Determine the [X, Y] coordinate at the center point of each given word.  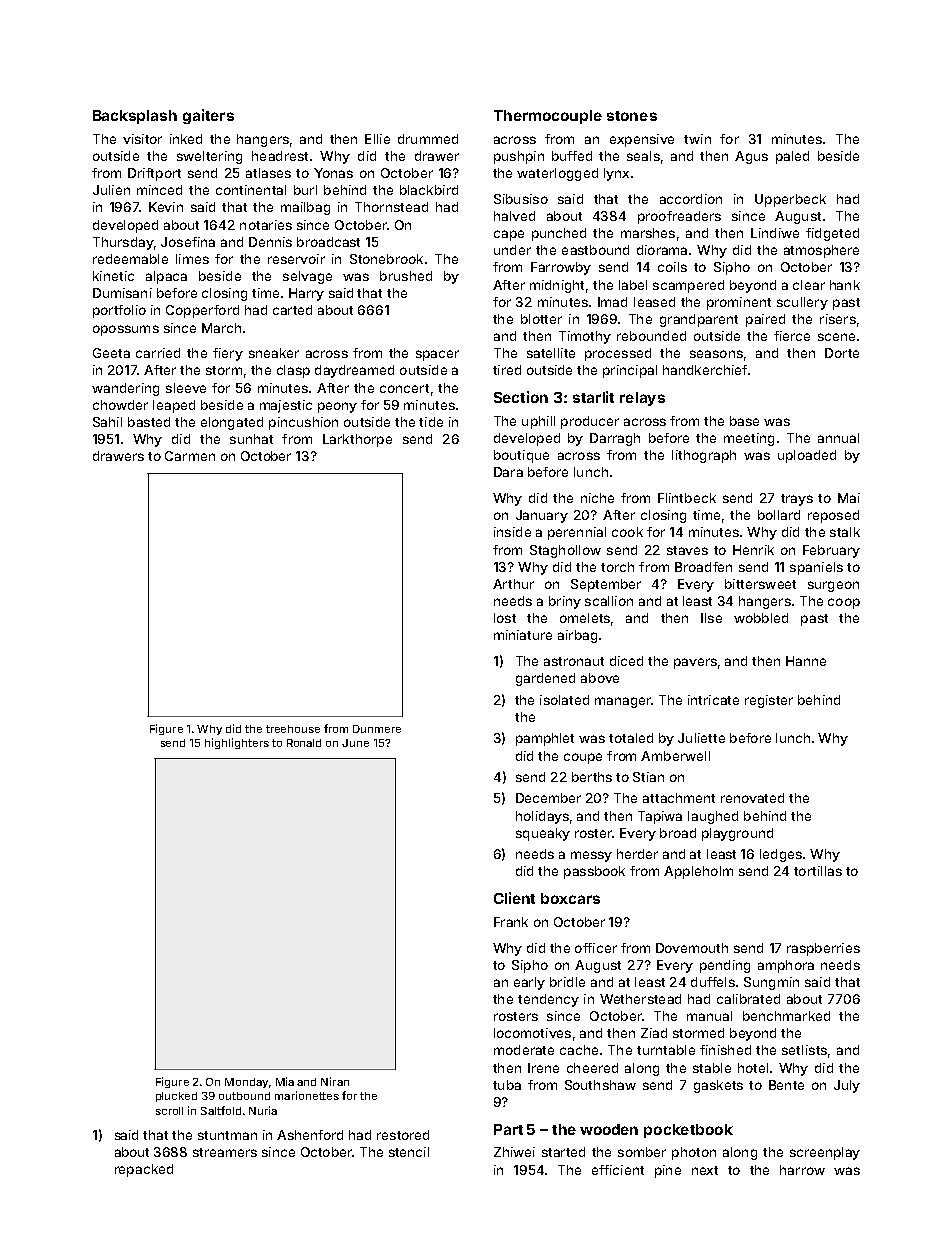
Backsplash [135, 117]
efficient [618, 1170]
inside [512, 532]
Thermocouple [548, 117]
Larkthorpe [357, 440]
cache [579, 1050]
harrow [802, 1170]
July [847, 1086]
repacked [144, 1170]
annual [838, 438]
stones [632, 116]
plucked [176, 1097]
